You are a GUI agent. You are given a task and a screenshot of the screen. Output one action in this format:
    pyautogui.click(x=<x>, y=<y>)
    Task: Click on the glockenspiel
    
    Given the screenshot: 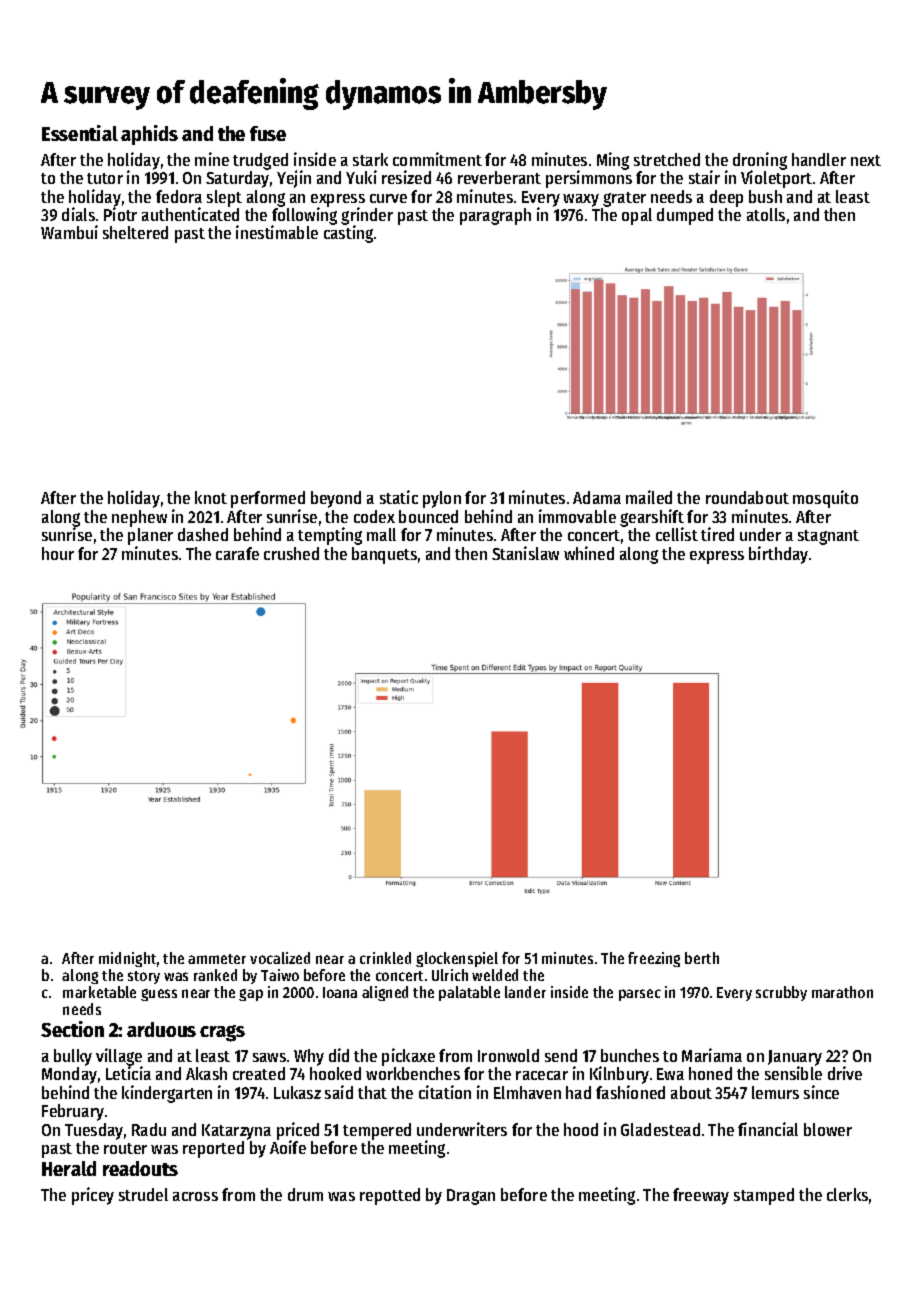 What is the action you would take?
    pyautogui.click(x=457, y=959)
